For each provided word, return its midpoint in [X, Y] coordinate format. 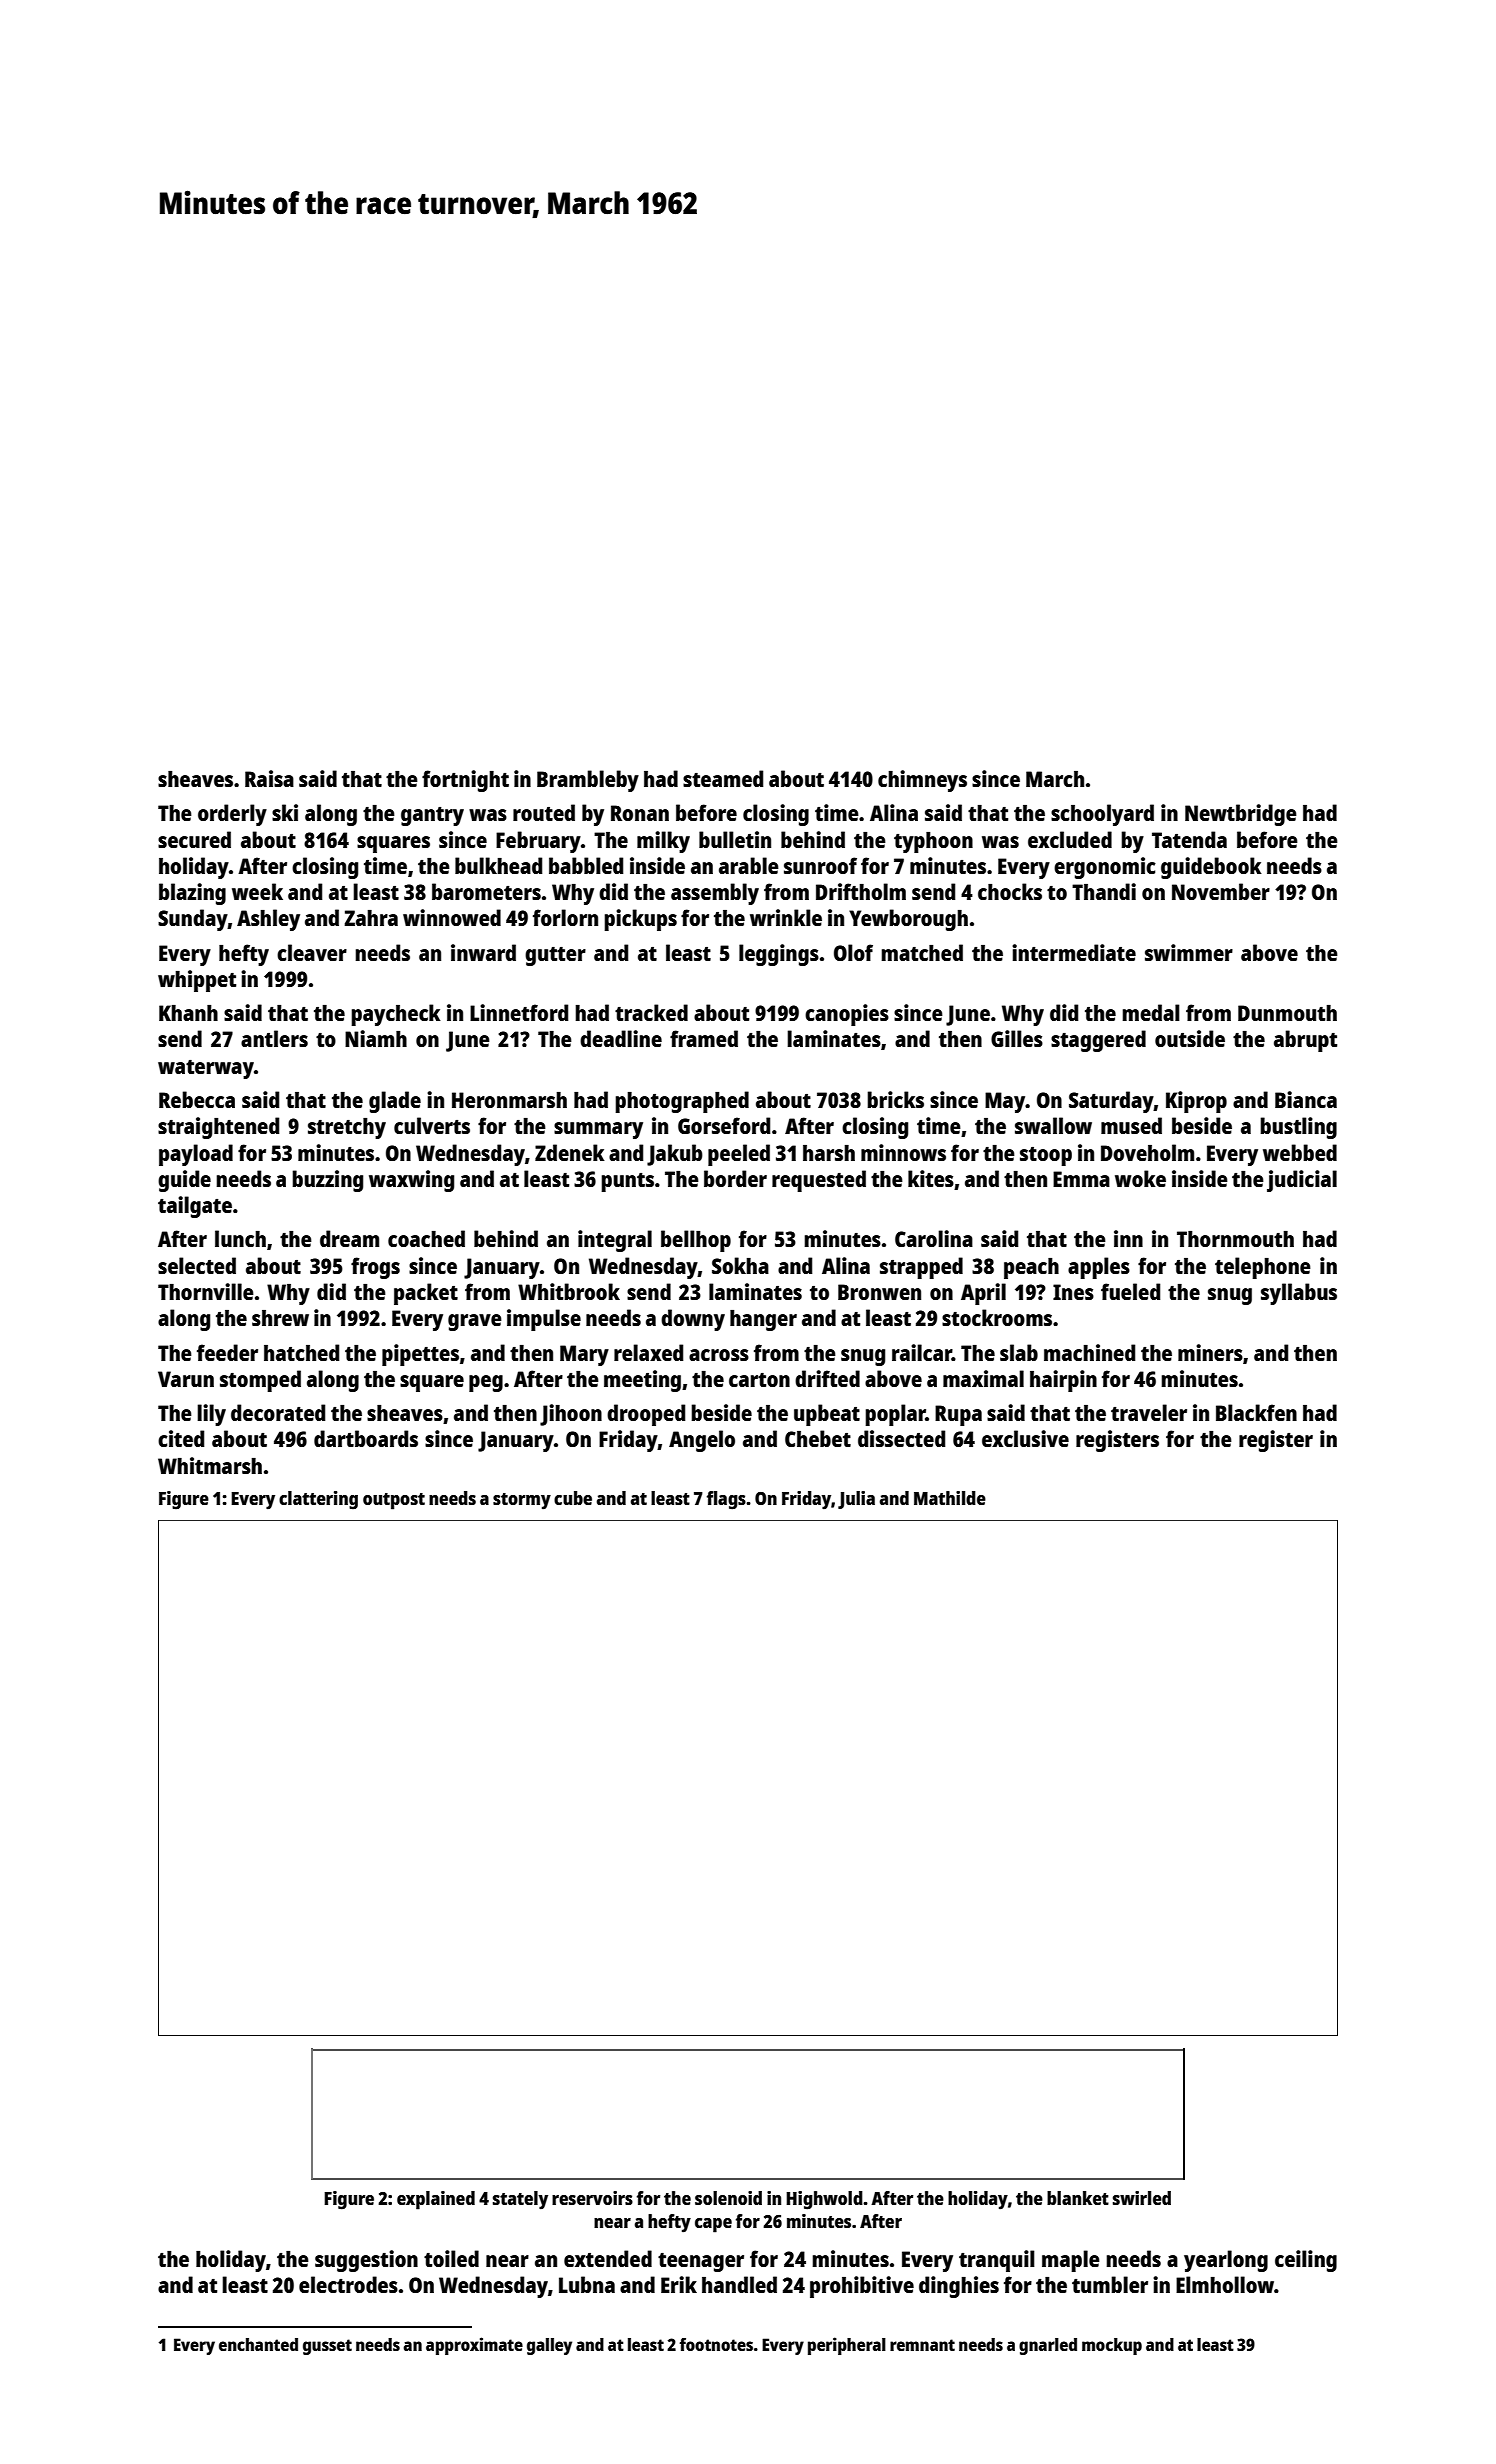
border [735, 1178]
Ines [1073, 1292]
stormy [522, 1501]
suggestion [366, 2261]
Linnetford [519, 1012]
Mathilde [950, 1498]
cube [573, 1498]
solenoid [728, 2198]
